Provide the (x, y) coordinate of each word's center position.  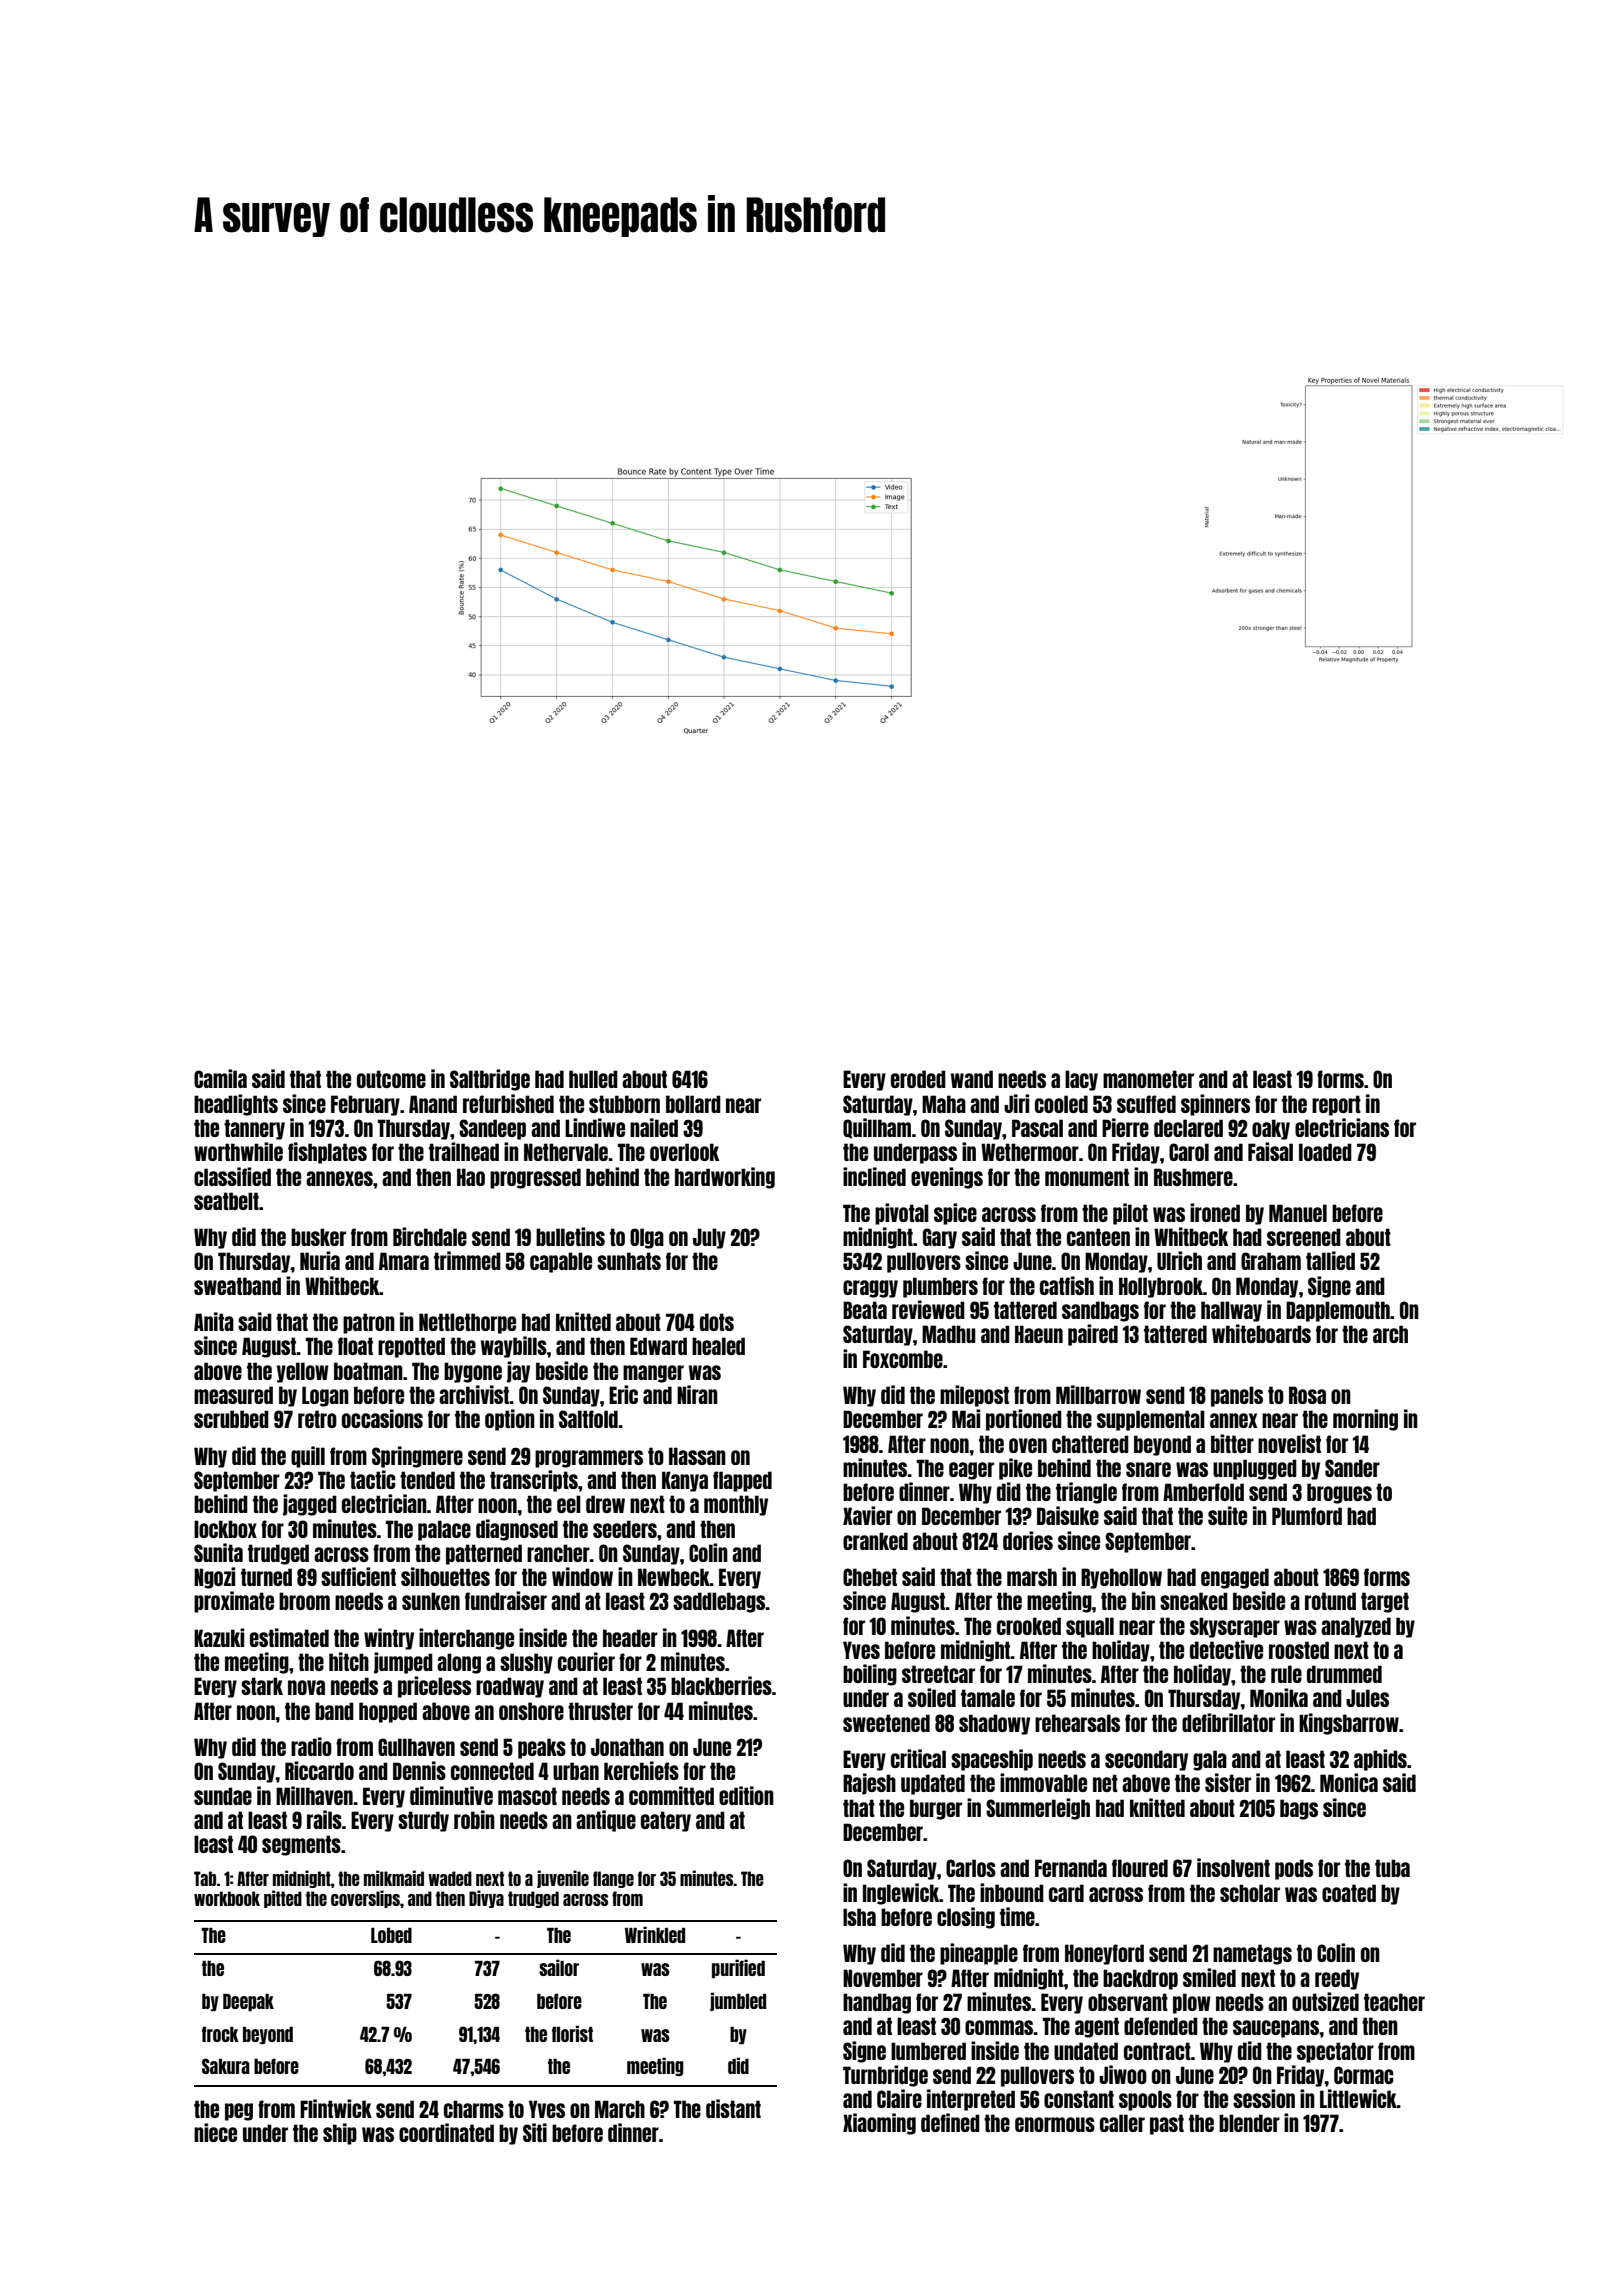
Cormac (1364, 2075)
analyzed (1356, 1627)
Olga (647, 1238)
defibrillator (1228, 1722)
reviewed (928, 1309)
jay (518, 1372)
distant (733, 2108)
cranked (875, 1541)
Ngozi (214, 1578)
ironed (1215, 1212)
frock (220, 2034)
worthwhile (238, 1151)
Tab (205, 1878)
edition (746, 1795)
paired (1093, 1335)
